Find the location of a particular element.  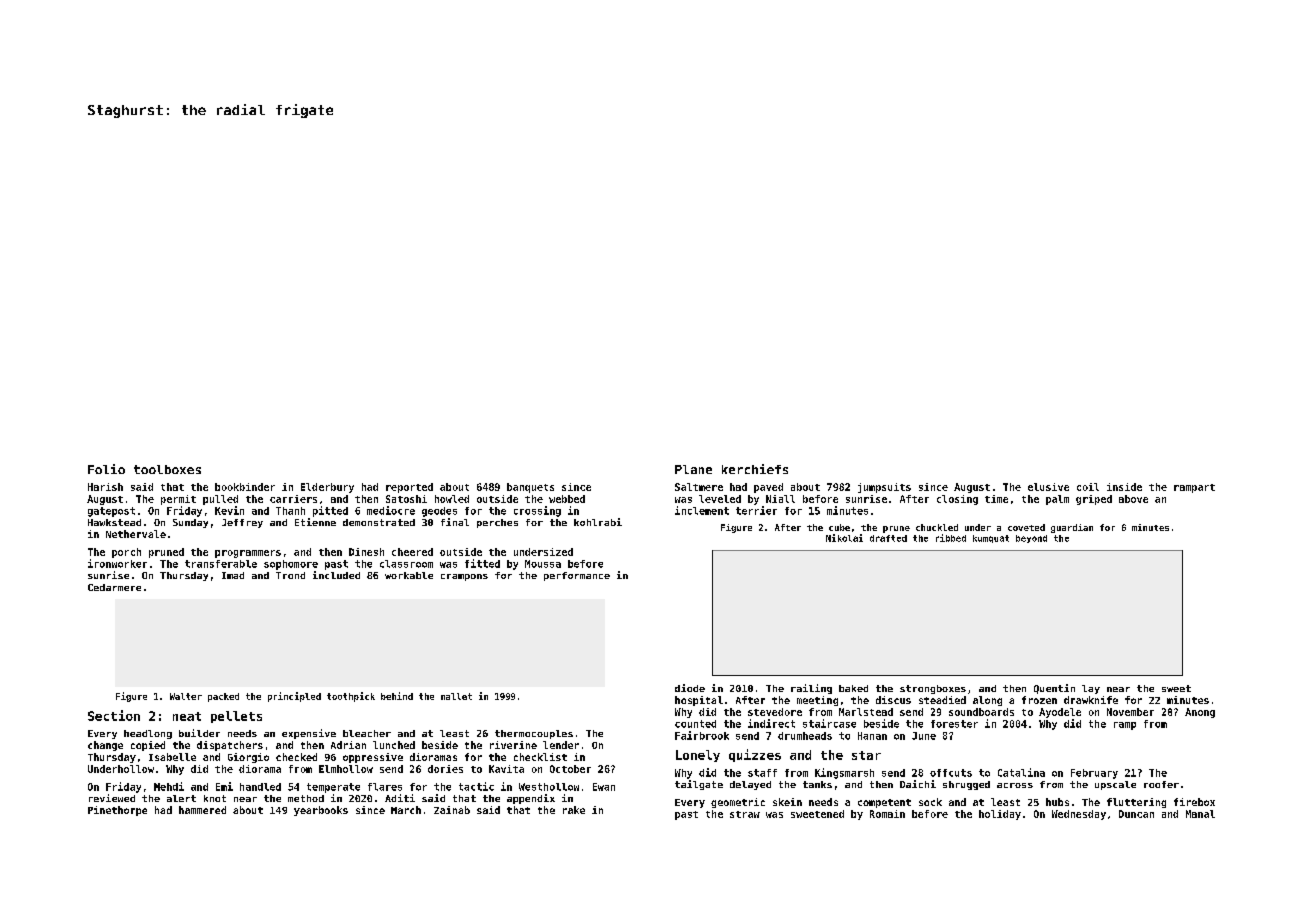

straw is located at coordinates (745, 814).
